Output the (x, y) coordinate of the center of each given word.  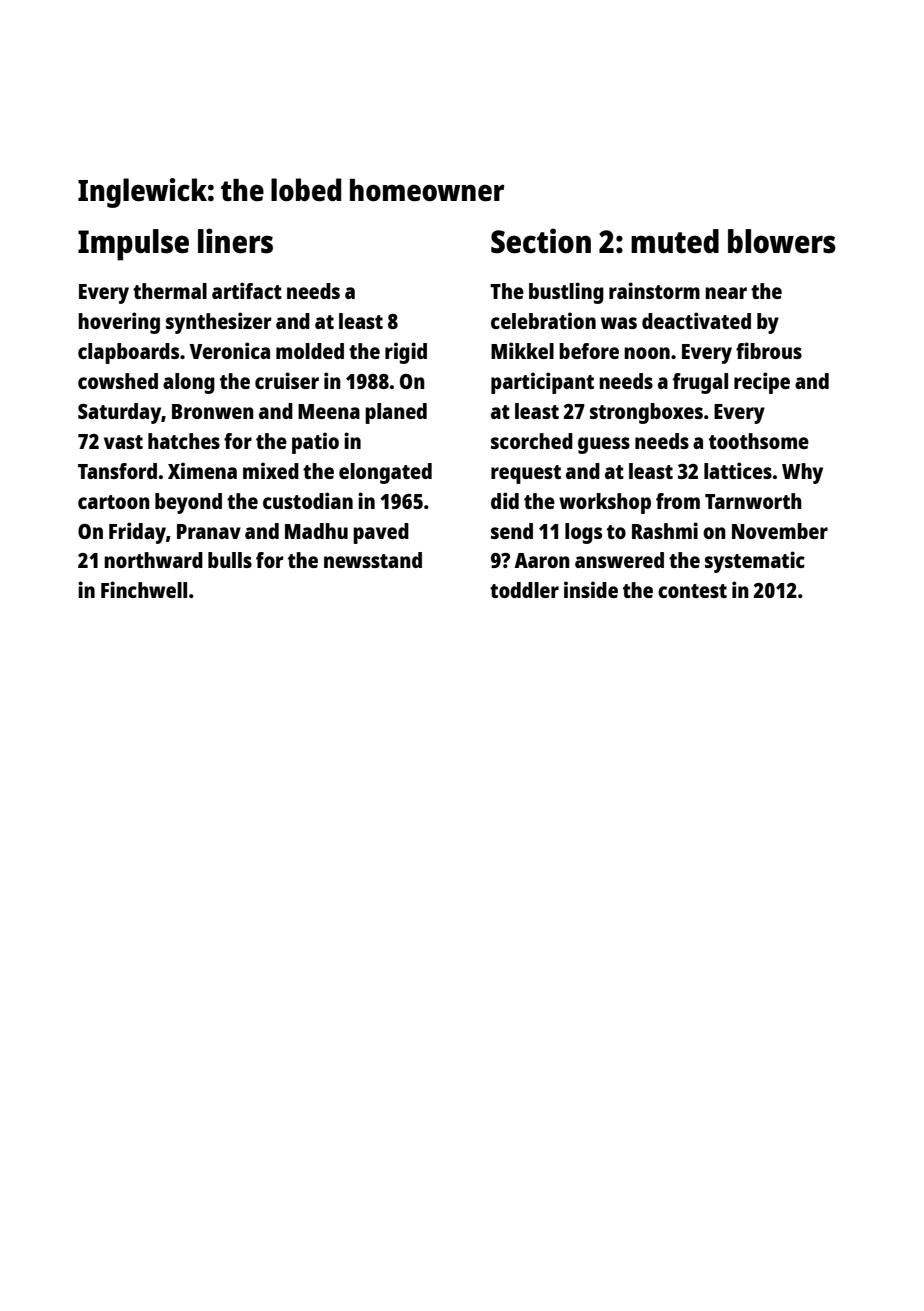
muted (675, 241)
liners (235, 241)
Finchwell (144, 589)
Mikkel (522, 350)
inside (591, 589)
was (619, 323)
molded (310, 351)
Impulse (133, 245)
